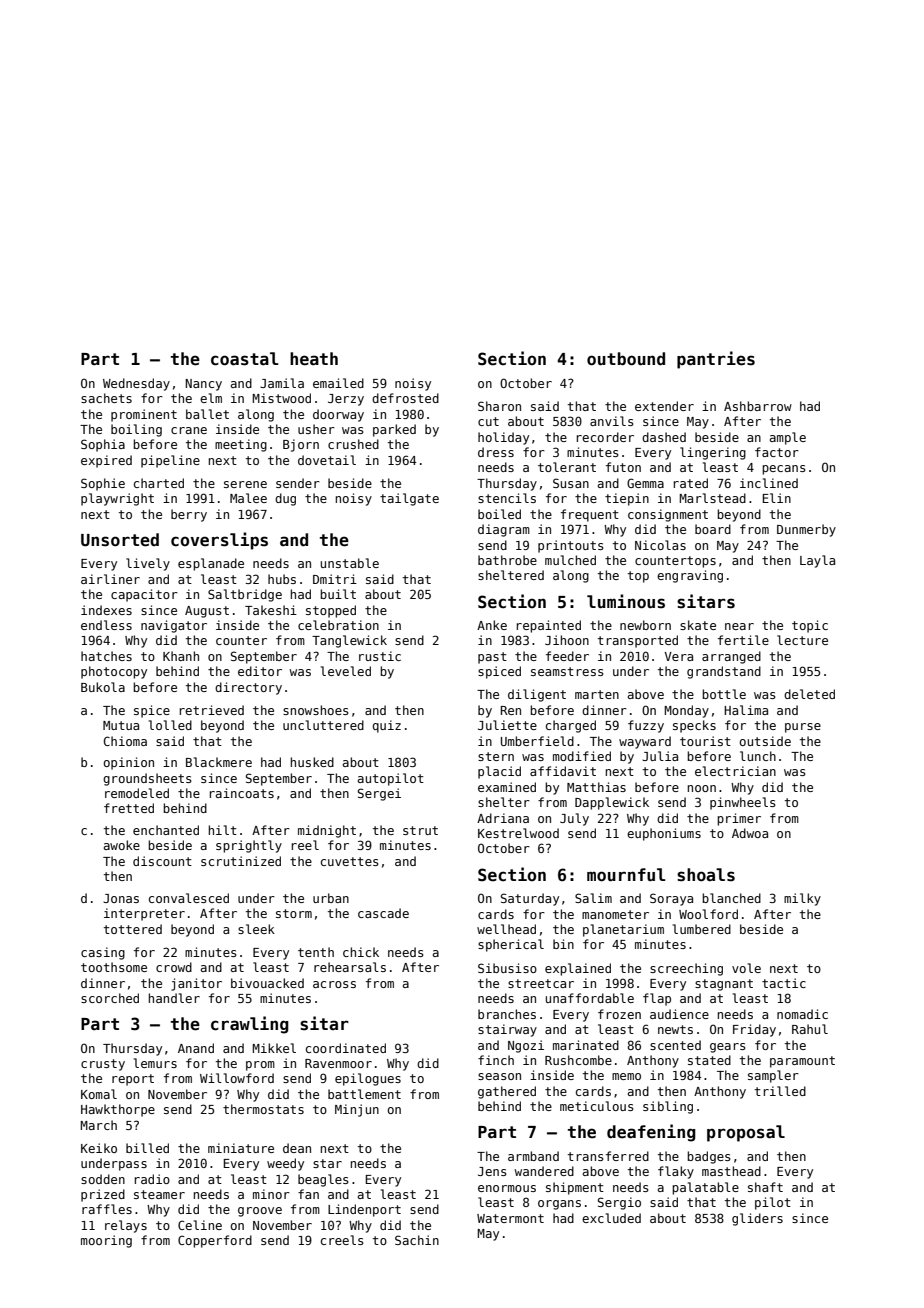 This screenshot has height=1308, width=924. I want to click on primer, so click(739, 819).
